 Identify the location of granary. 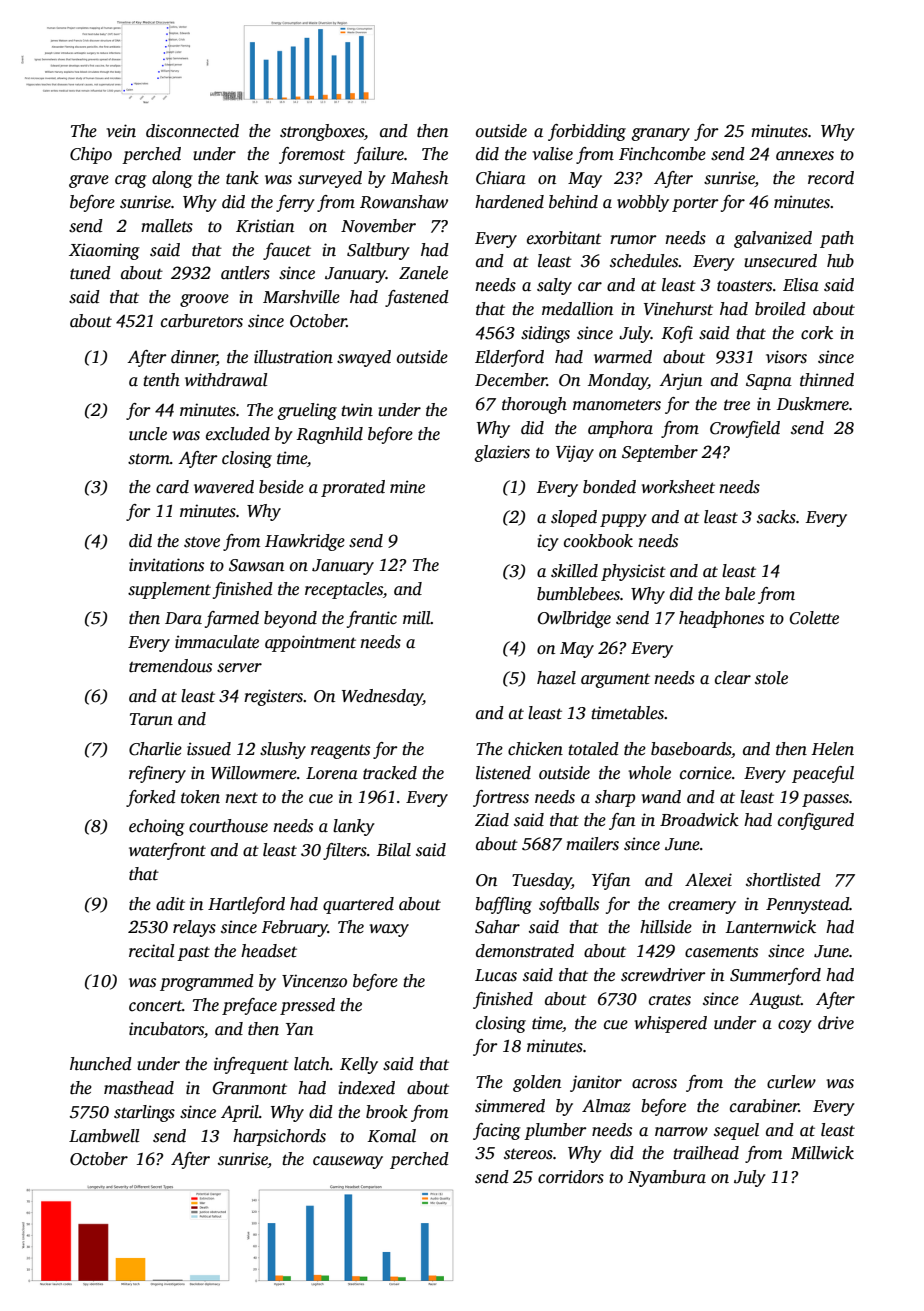
(660, 134).
